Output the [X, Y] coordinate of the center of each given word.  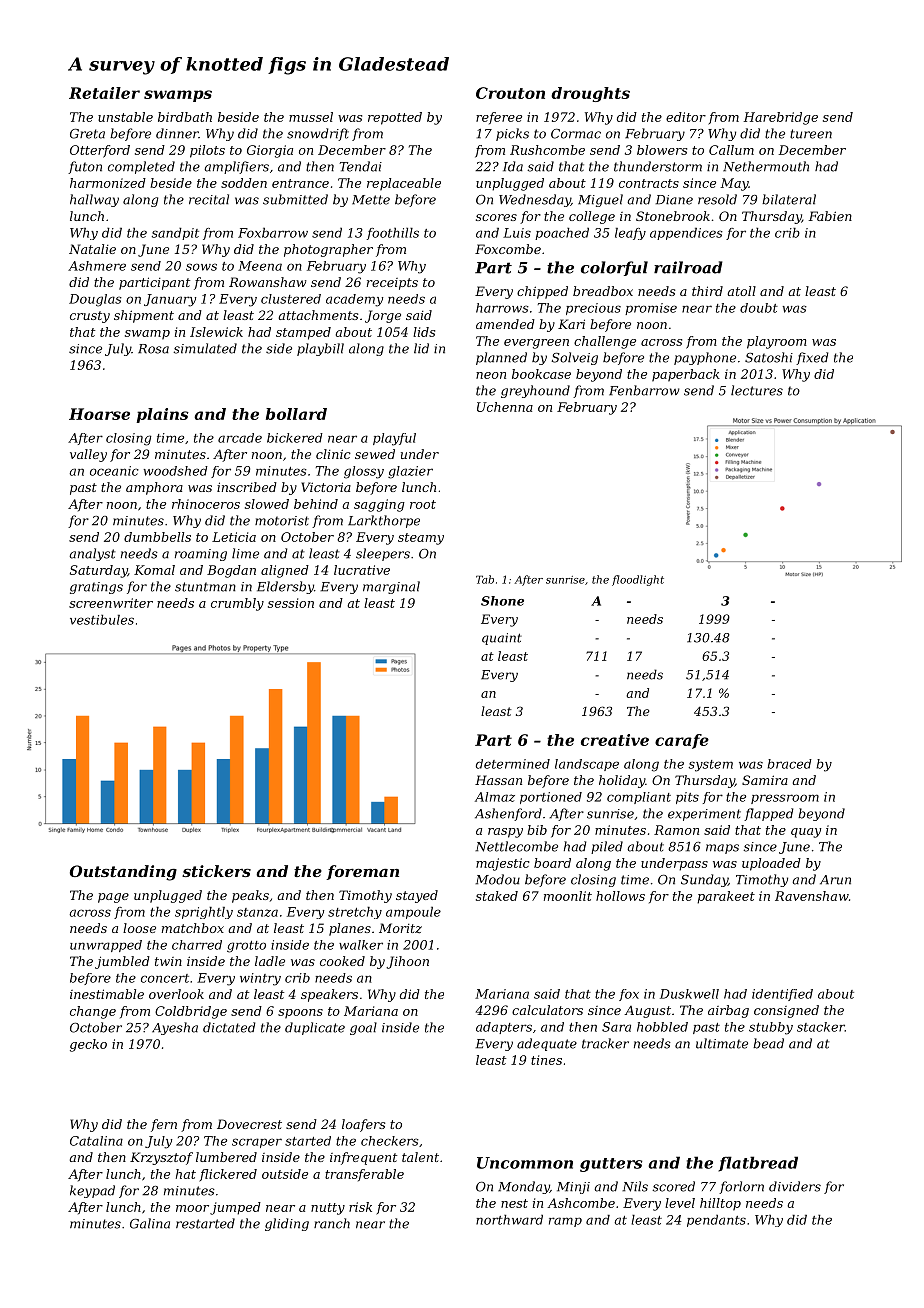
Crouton [510, 93]
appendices [686, 234]
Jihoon [407, 962]
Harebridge [780, 118]
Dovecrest [249, 1124]
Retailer [104, 93]
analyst [92, 554]
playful [394, 439]
